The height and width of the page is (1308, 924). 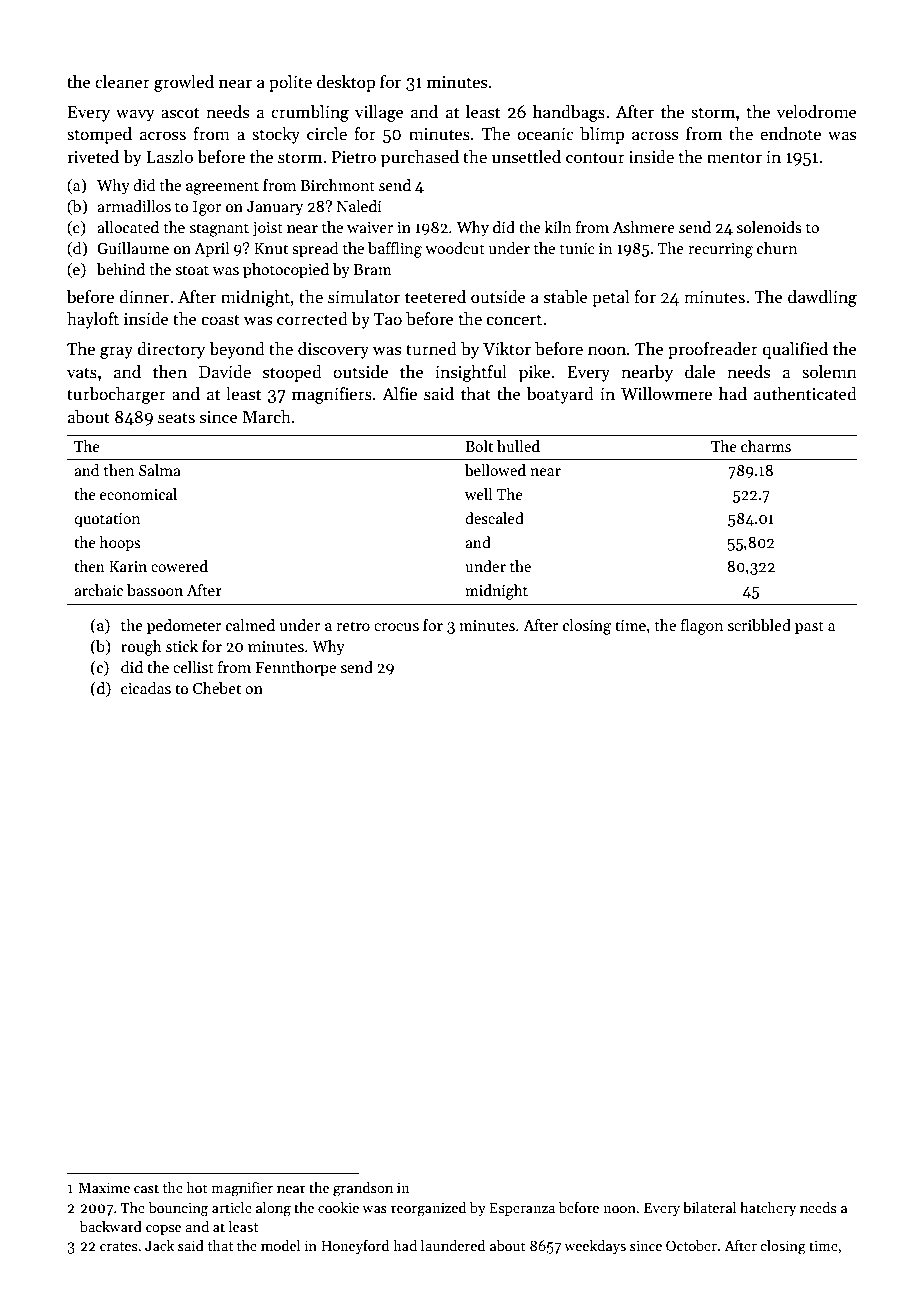 I want to click on cicadas, so click(x=146, y=688).
